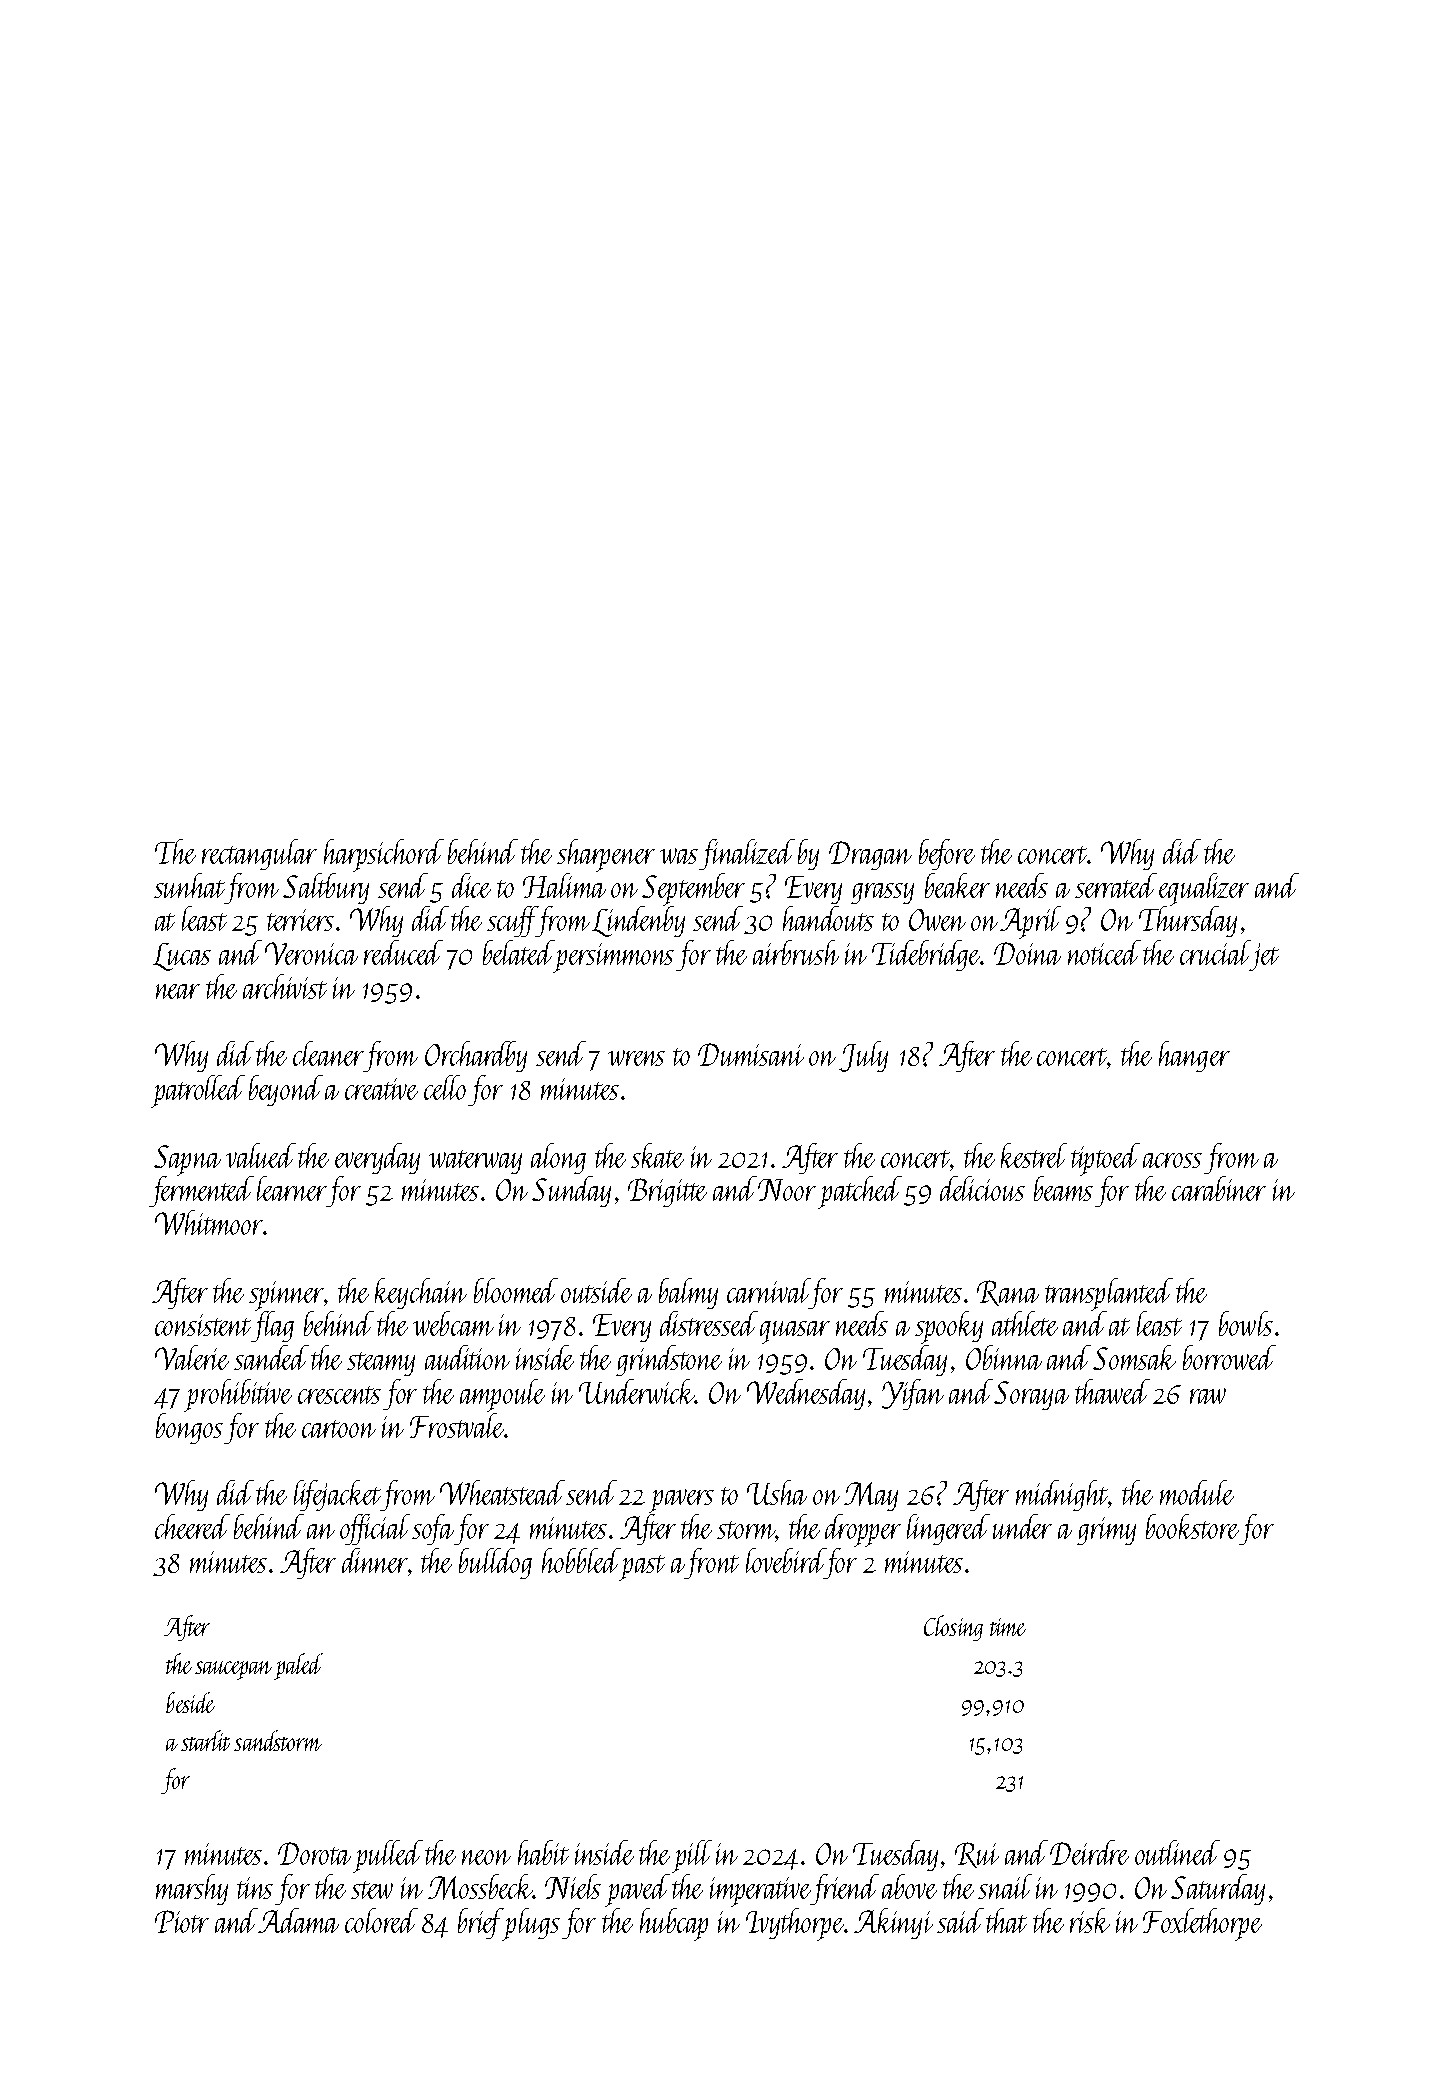 This screenshot has height=2100, width=1450. I want to click on pulled, so click(388, 1856).
